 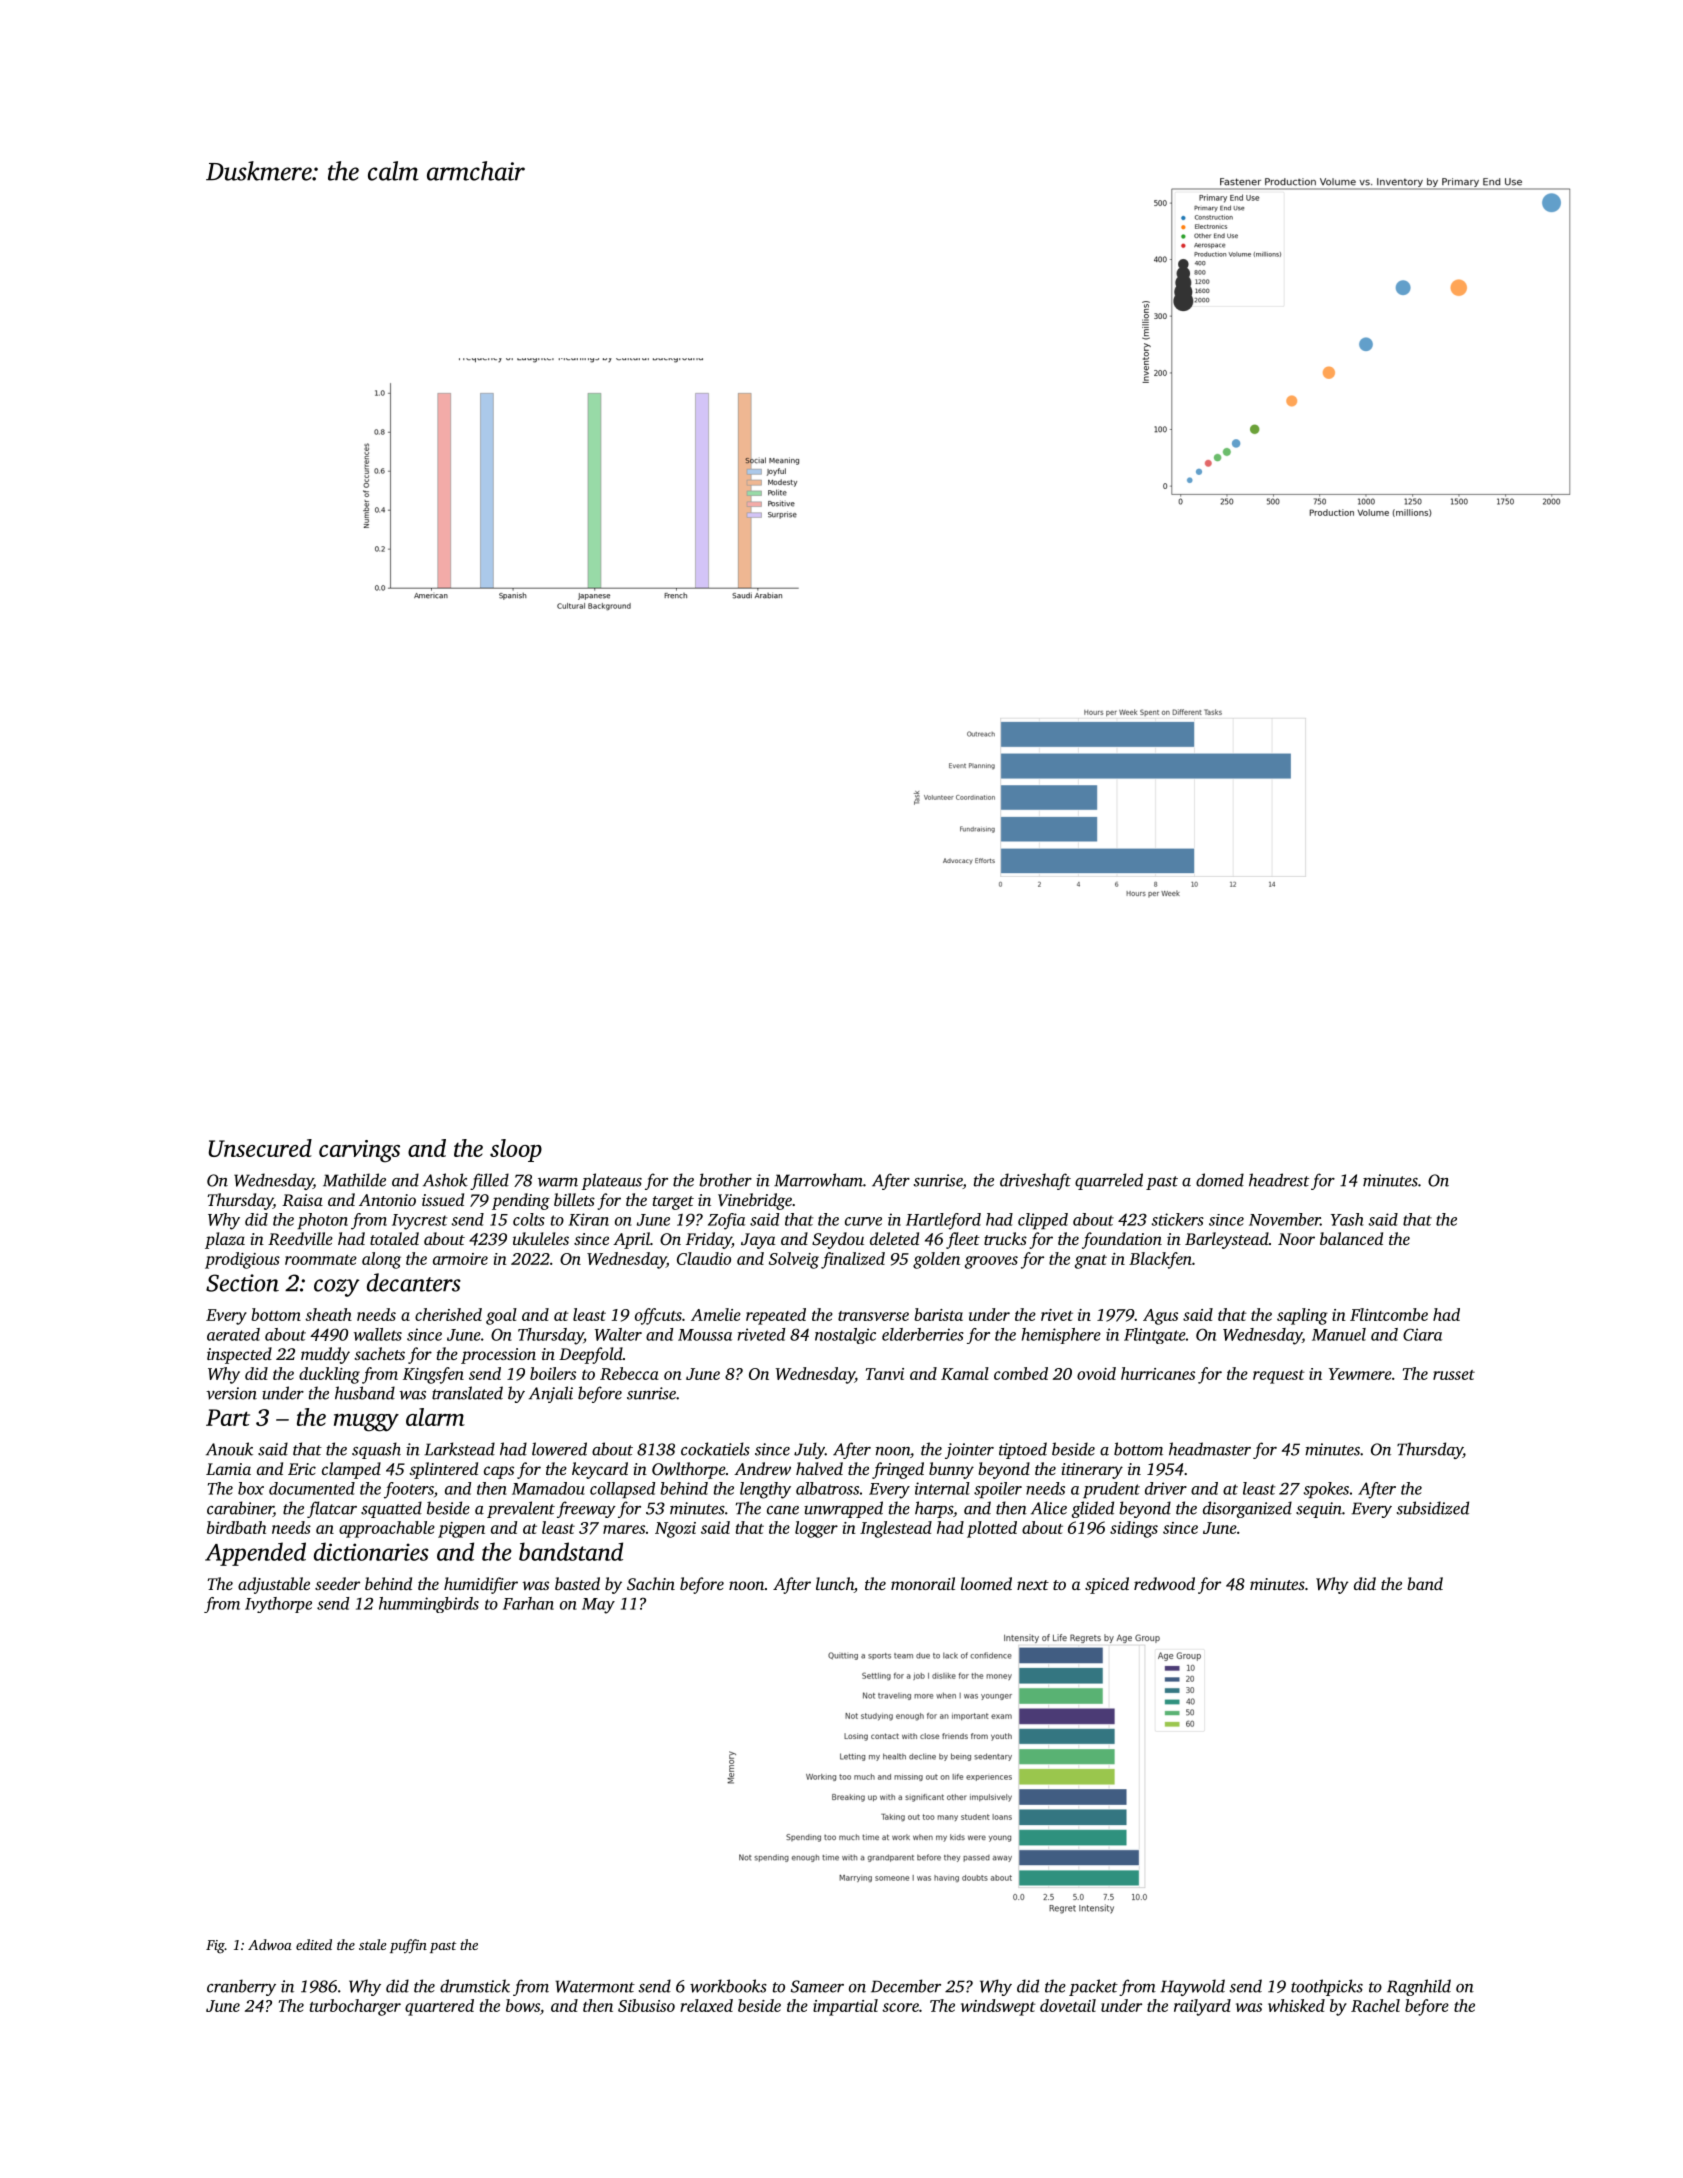 I want to click on toothpicks, so click(x=1327, y=1987).
